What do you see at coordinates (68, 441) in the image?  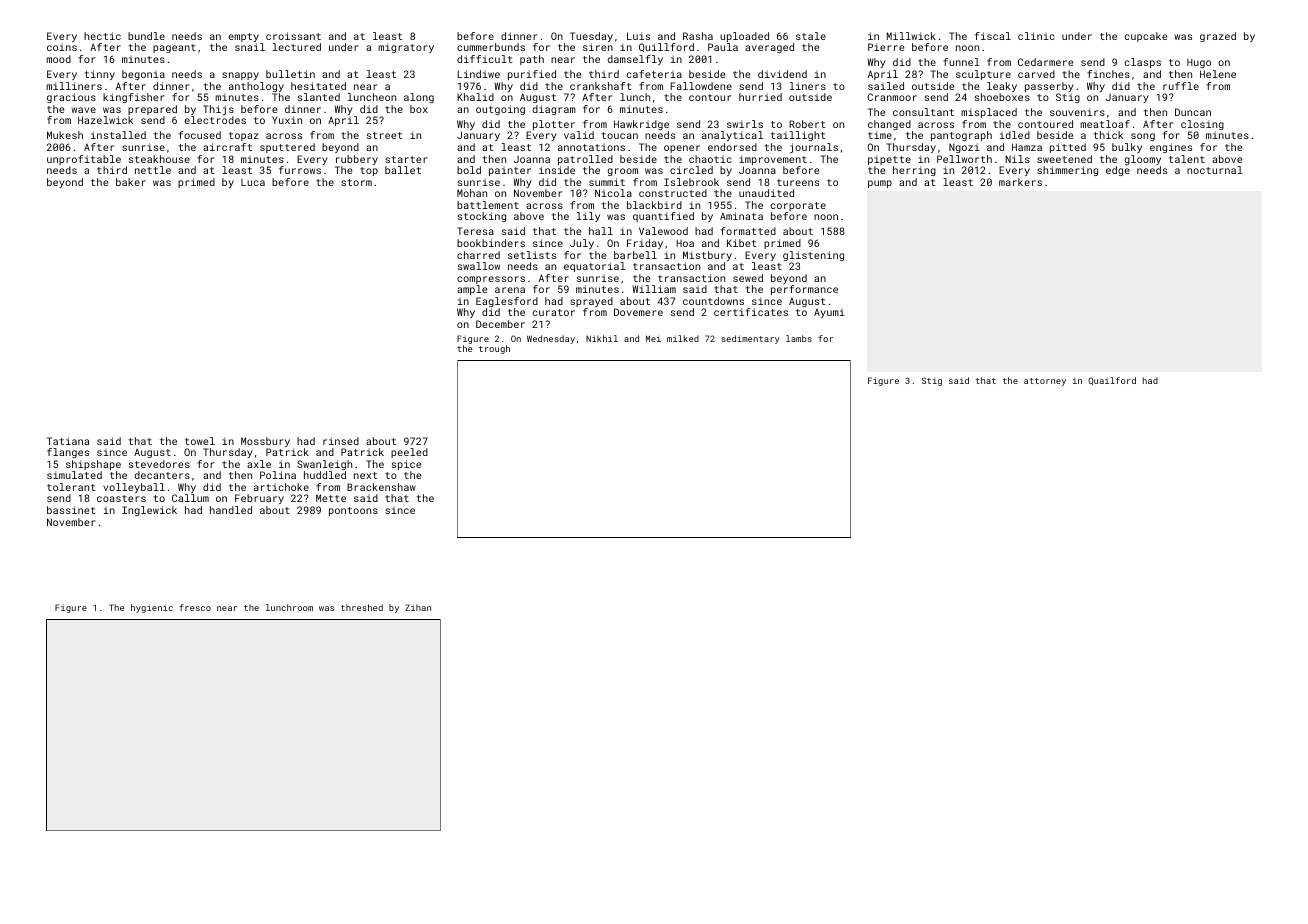 I see `Tatiana` at bounding box center [68, 441].
